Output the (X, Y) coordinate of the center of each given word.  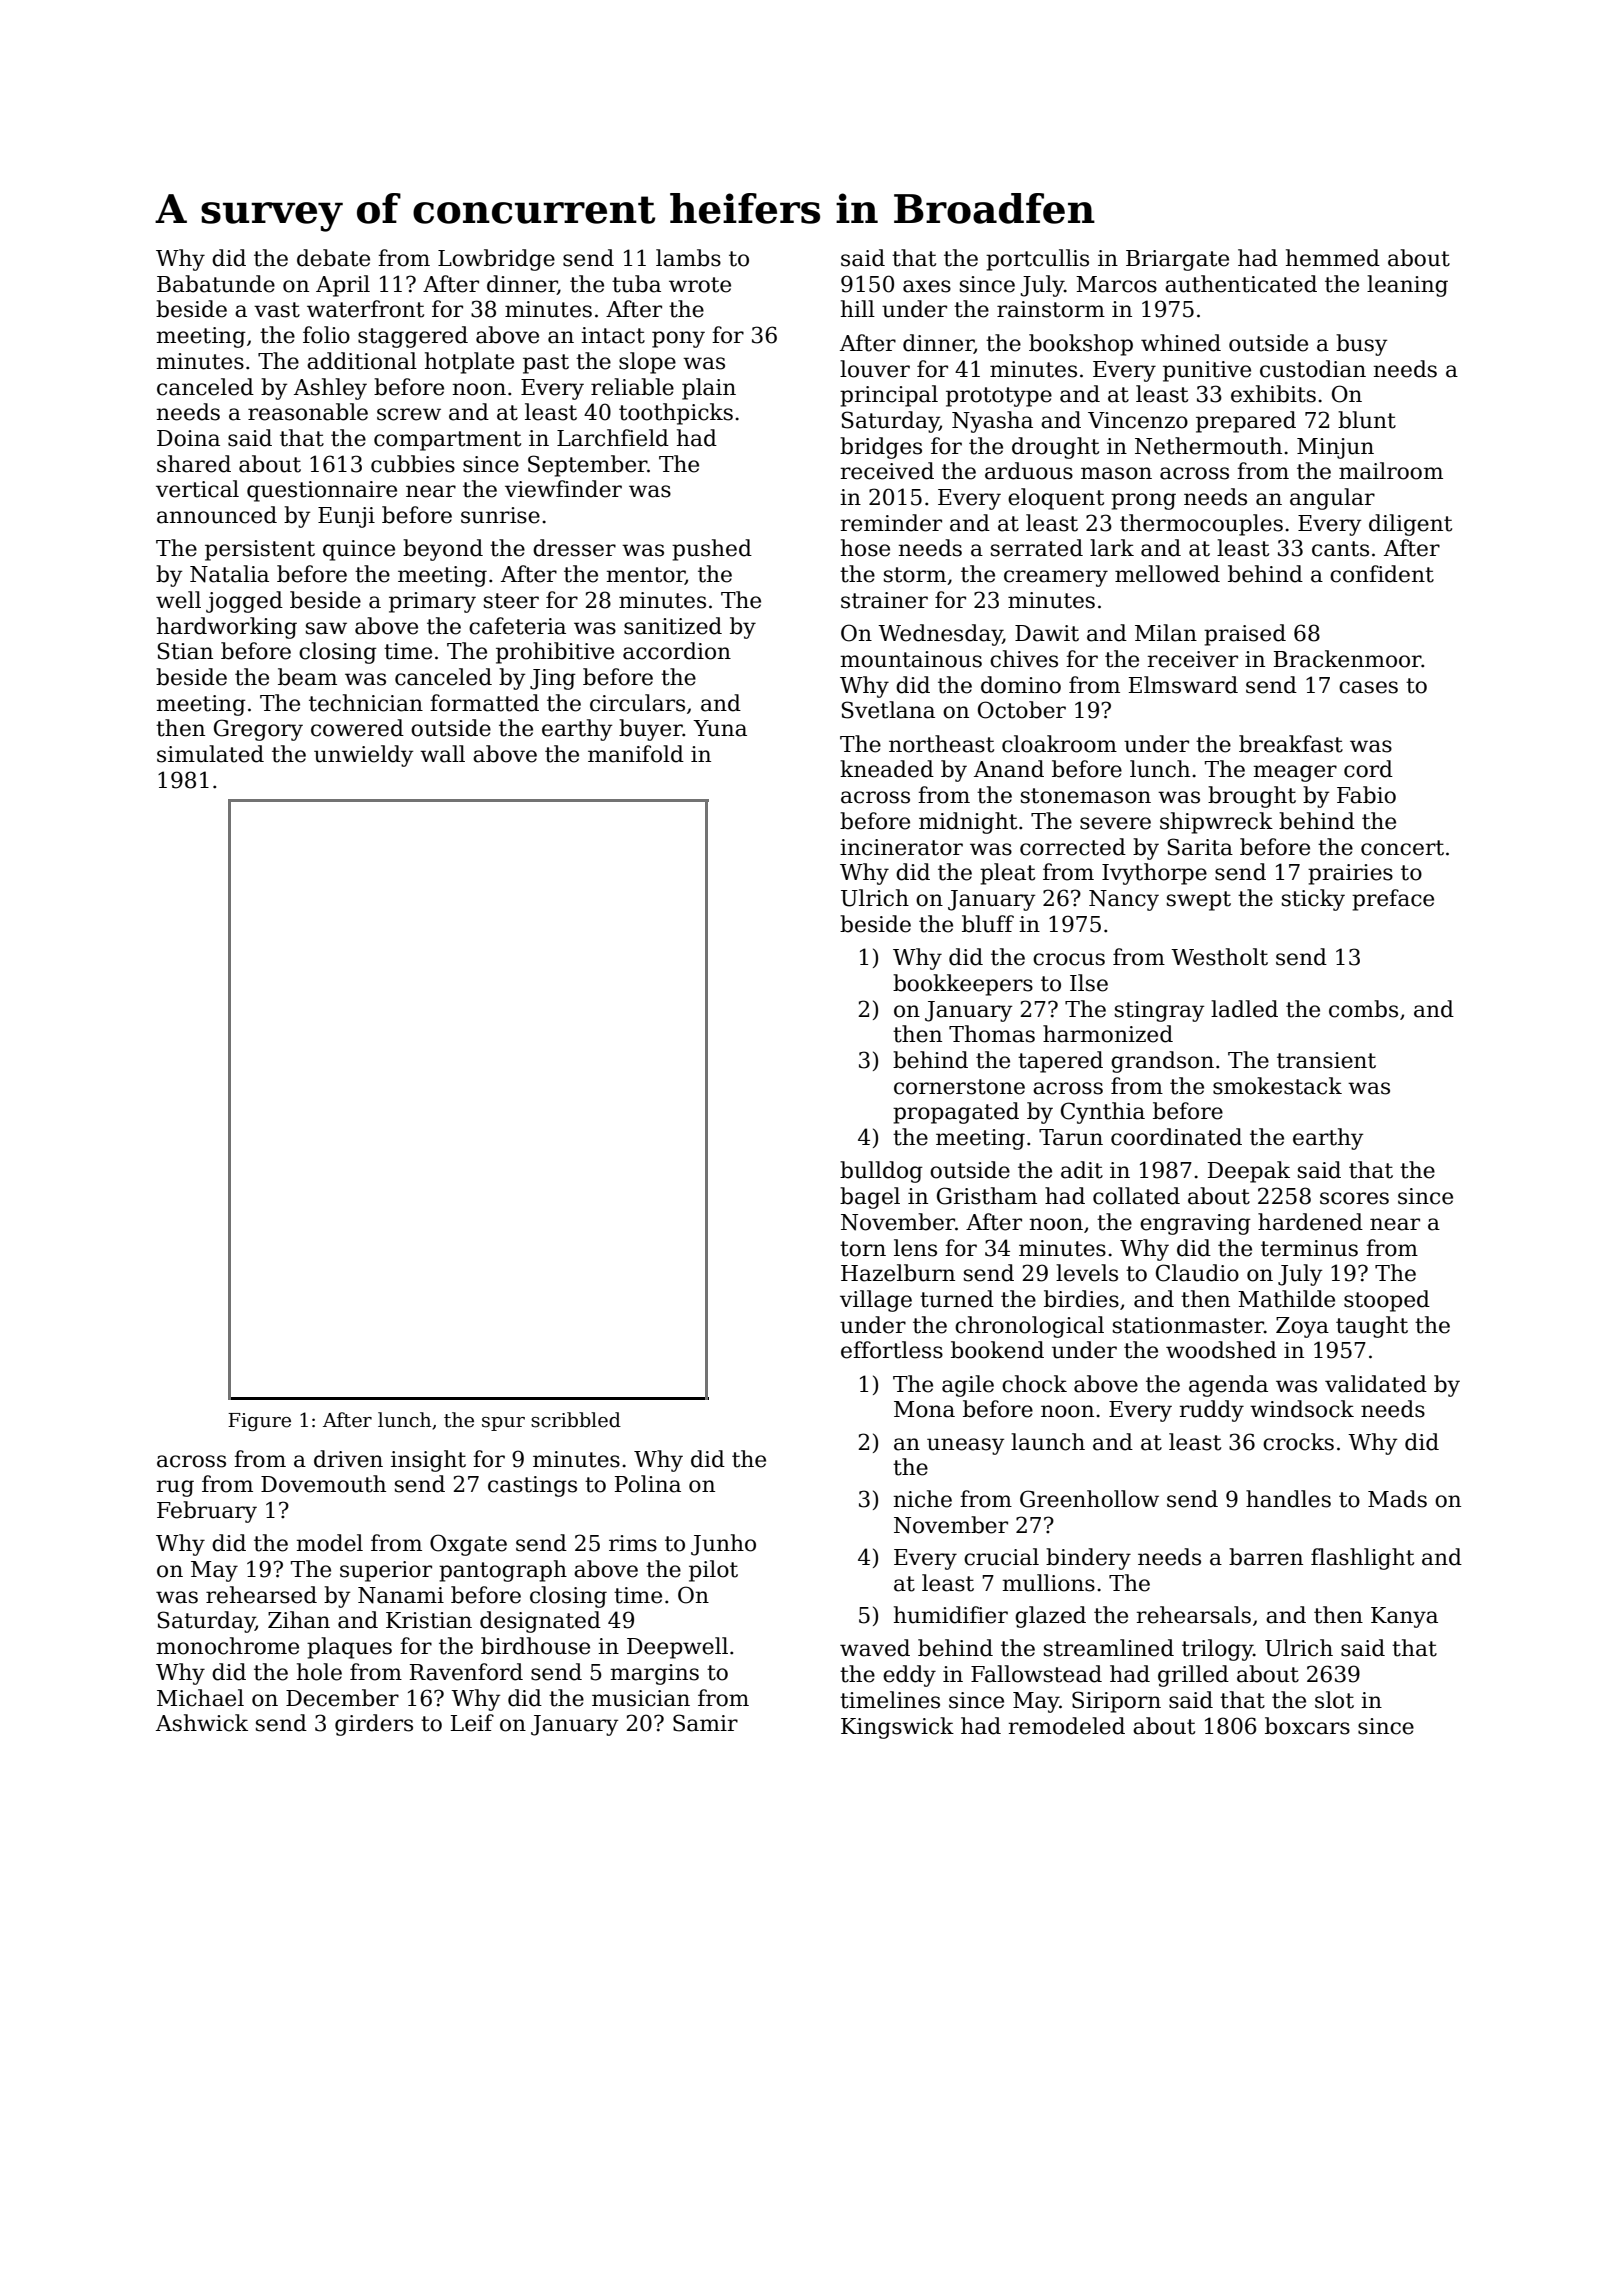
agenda (1228, 1386)
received (887, 471)
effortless (892, 1350)
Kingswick (897, 1728)
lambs (688, 258)
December (342, 1698)
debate (333, 258)
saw (326, 628)
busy (1362, 345)
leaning (1407, 286)
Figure (259, 1422)
